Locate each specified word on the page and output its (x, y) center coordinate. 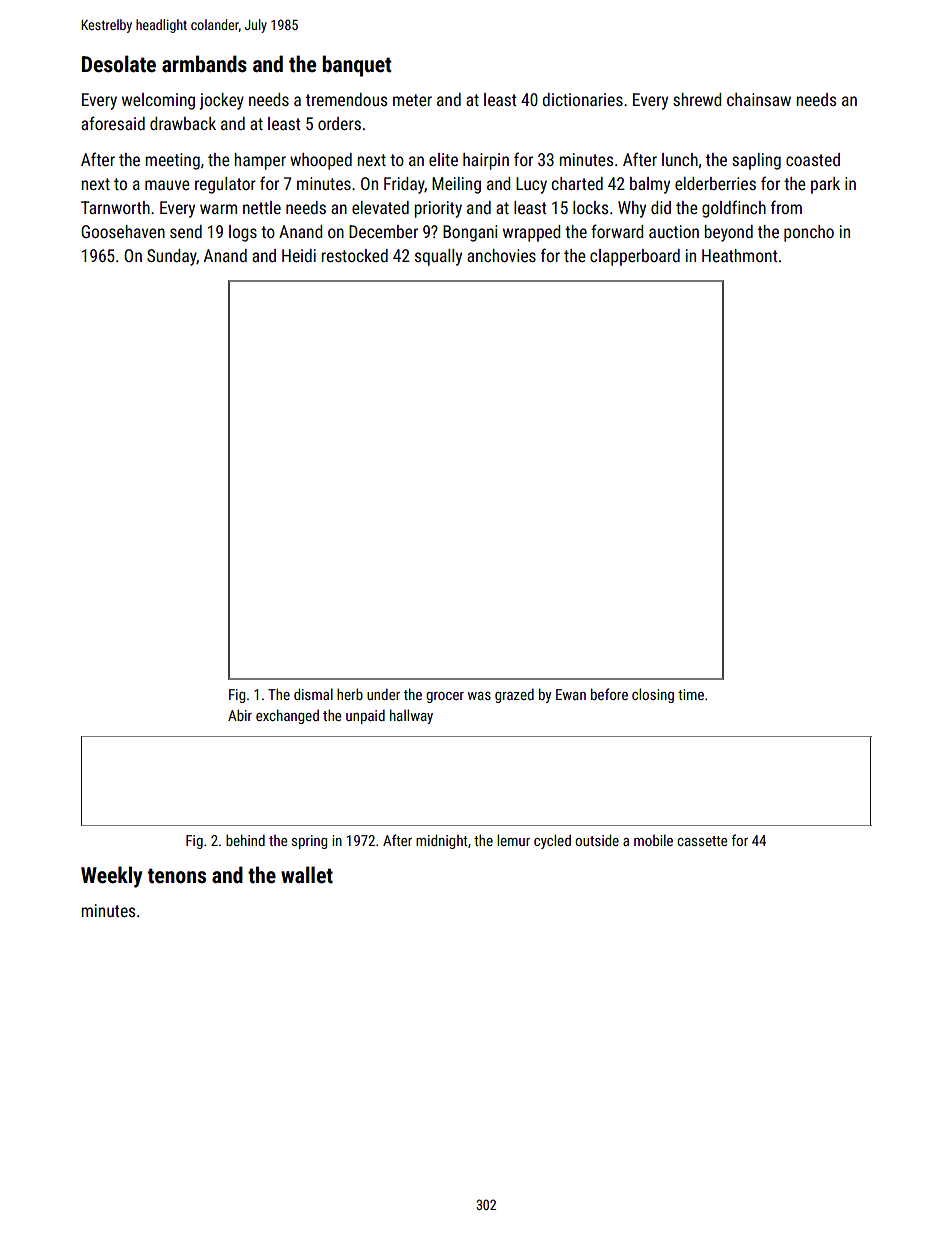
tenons (177, 876)
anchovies (501, 255)
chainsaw (759, 99)
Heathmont (740, 255)
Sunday (172, 257)
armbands (204, 64)
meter (412, 100)
